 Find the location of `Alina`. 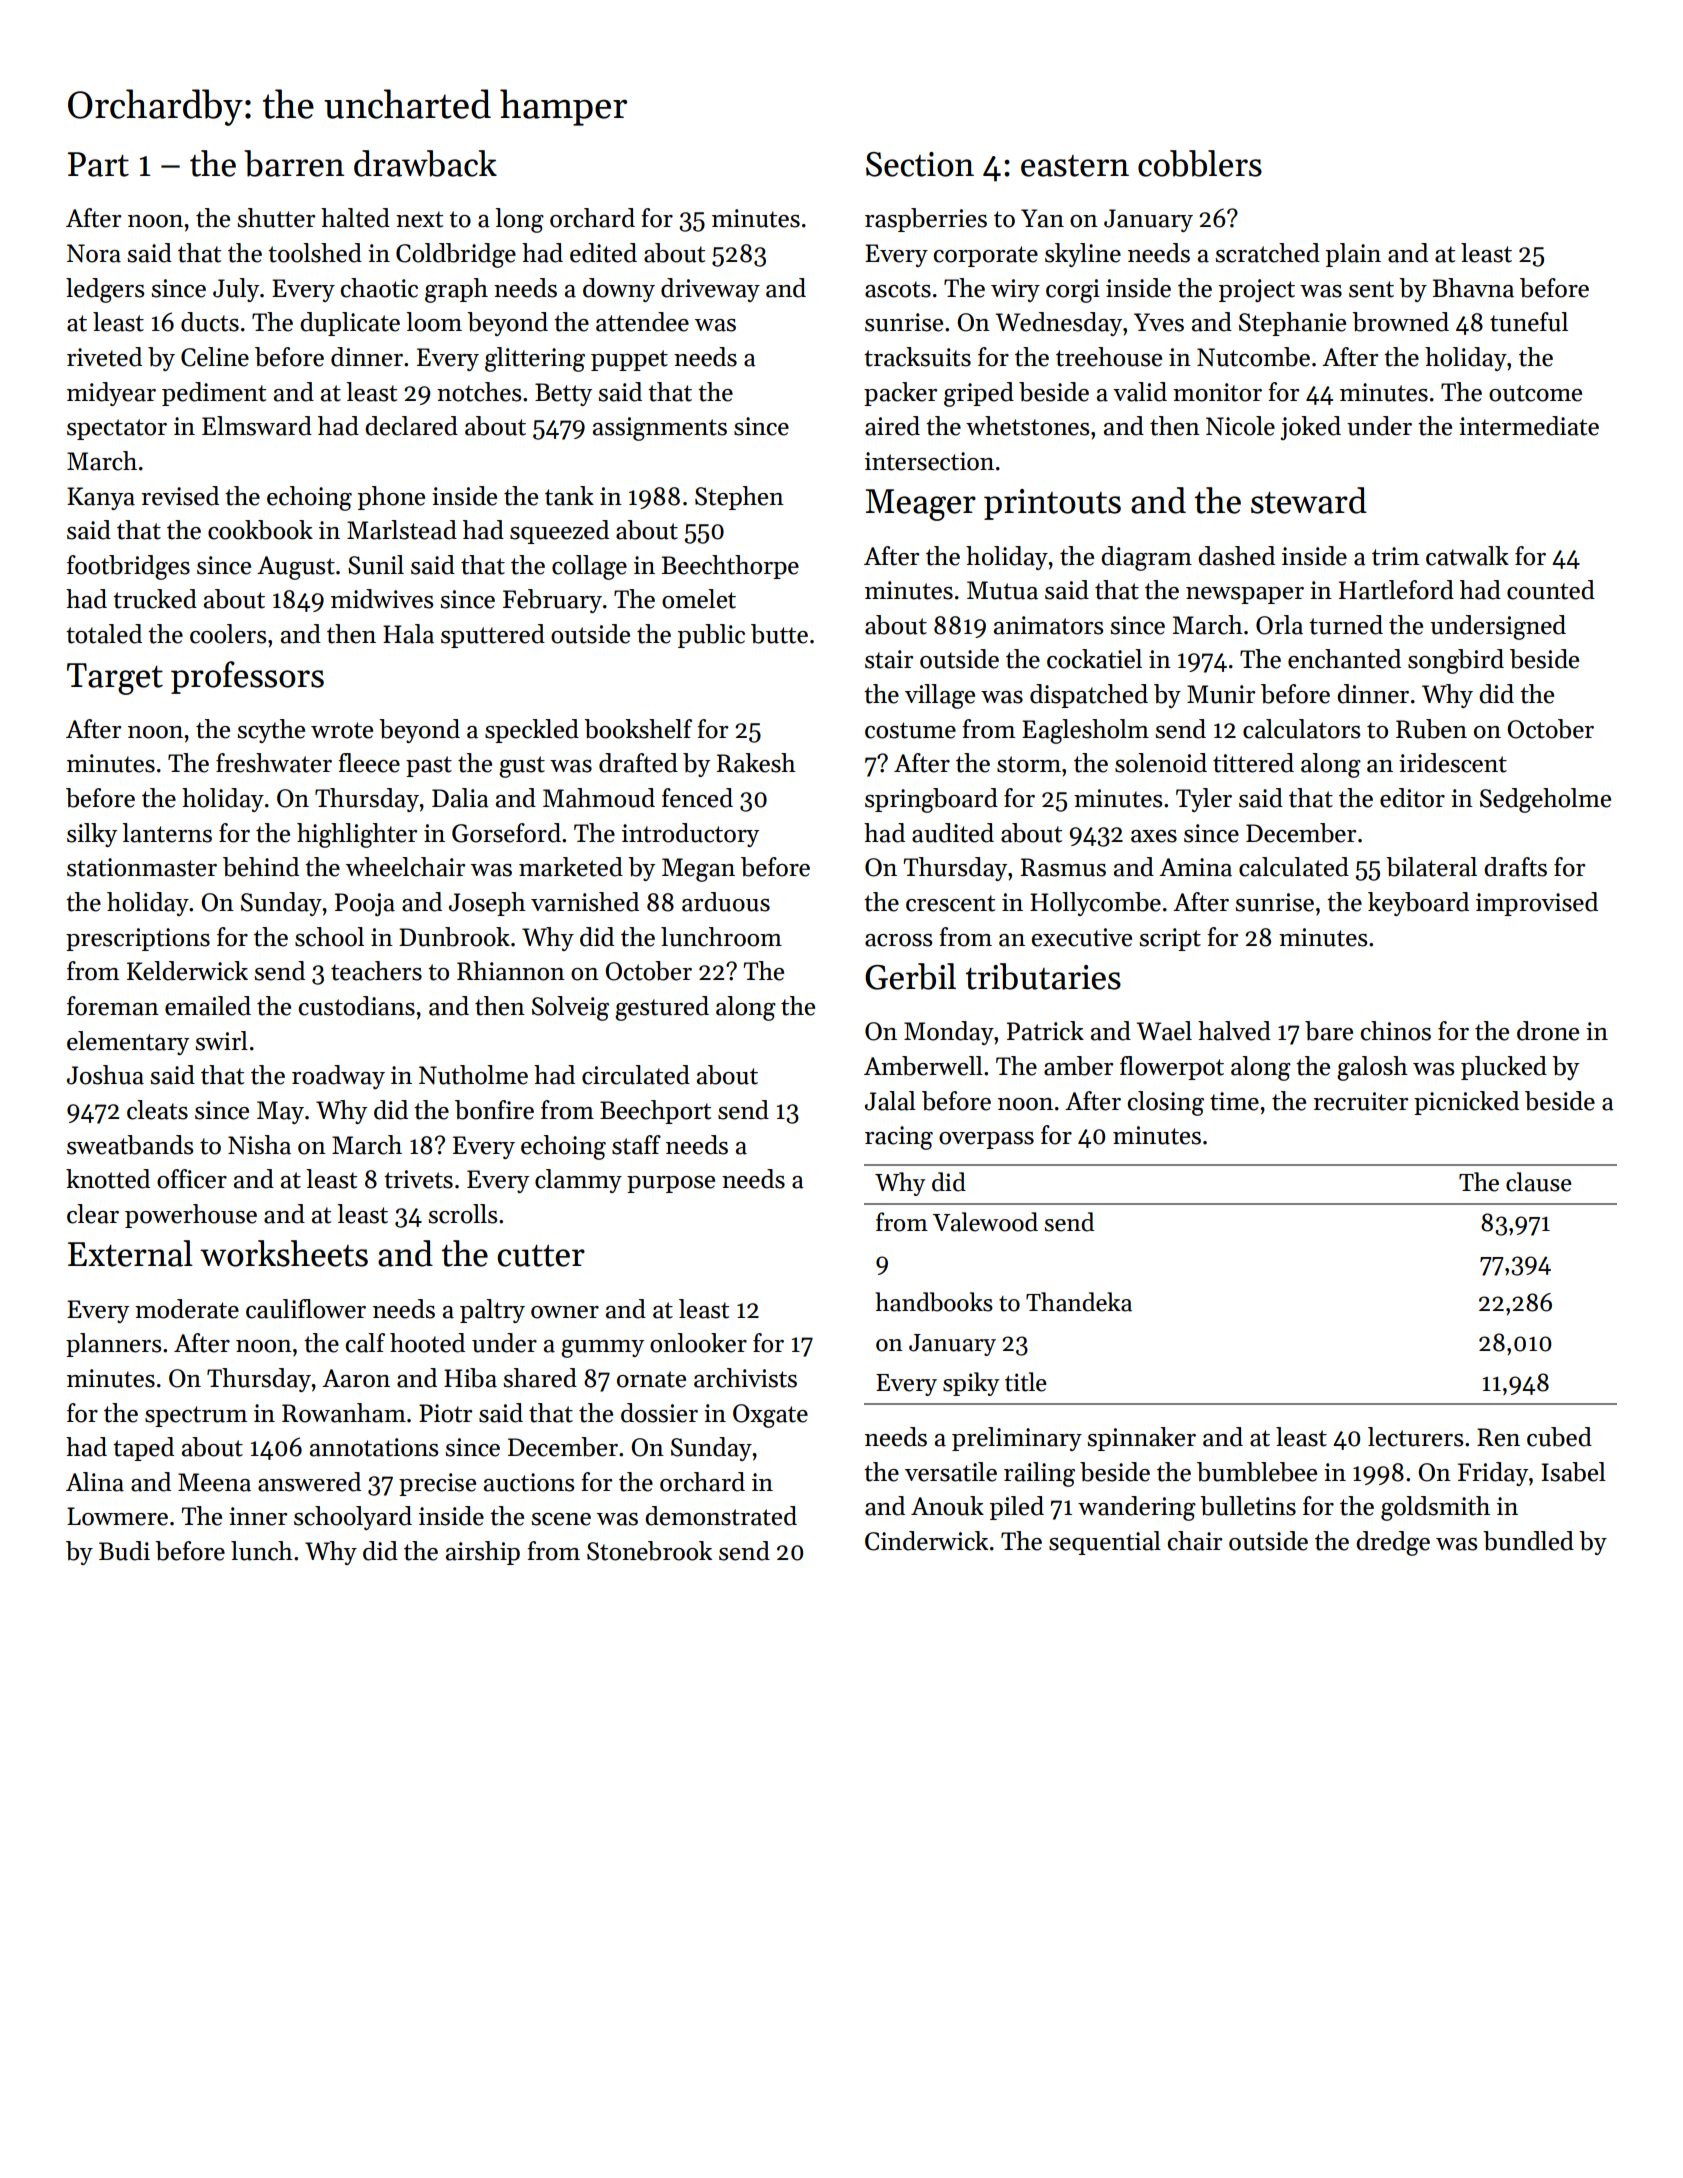

Alina is located at coordinates (95, 1482).
